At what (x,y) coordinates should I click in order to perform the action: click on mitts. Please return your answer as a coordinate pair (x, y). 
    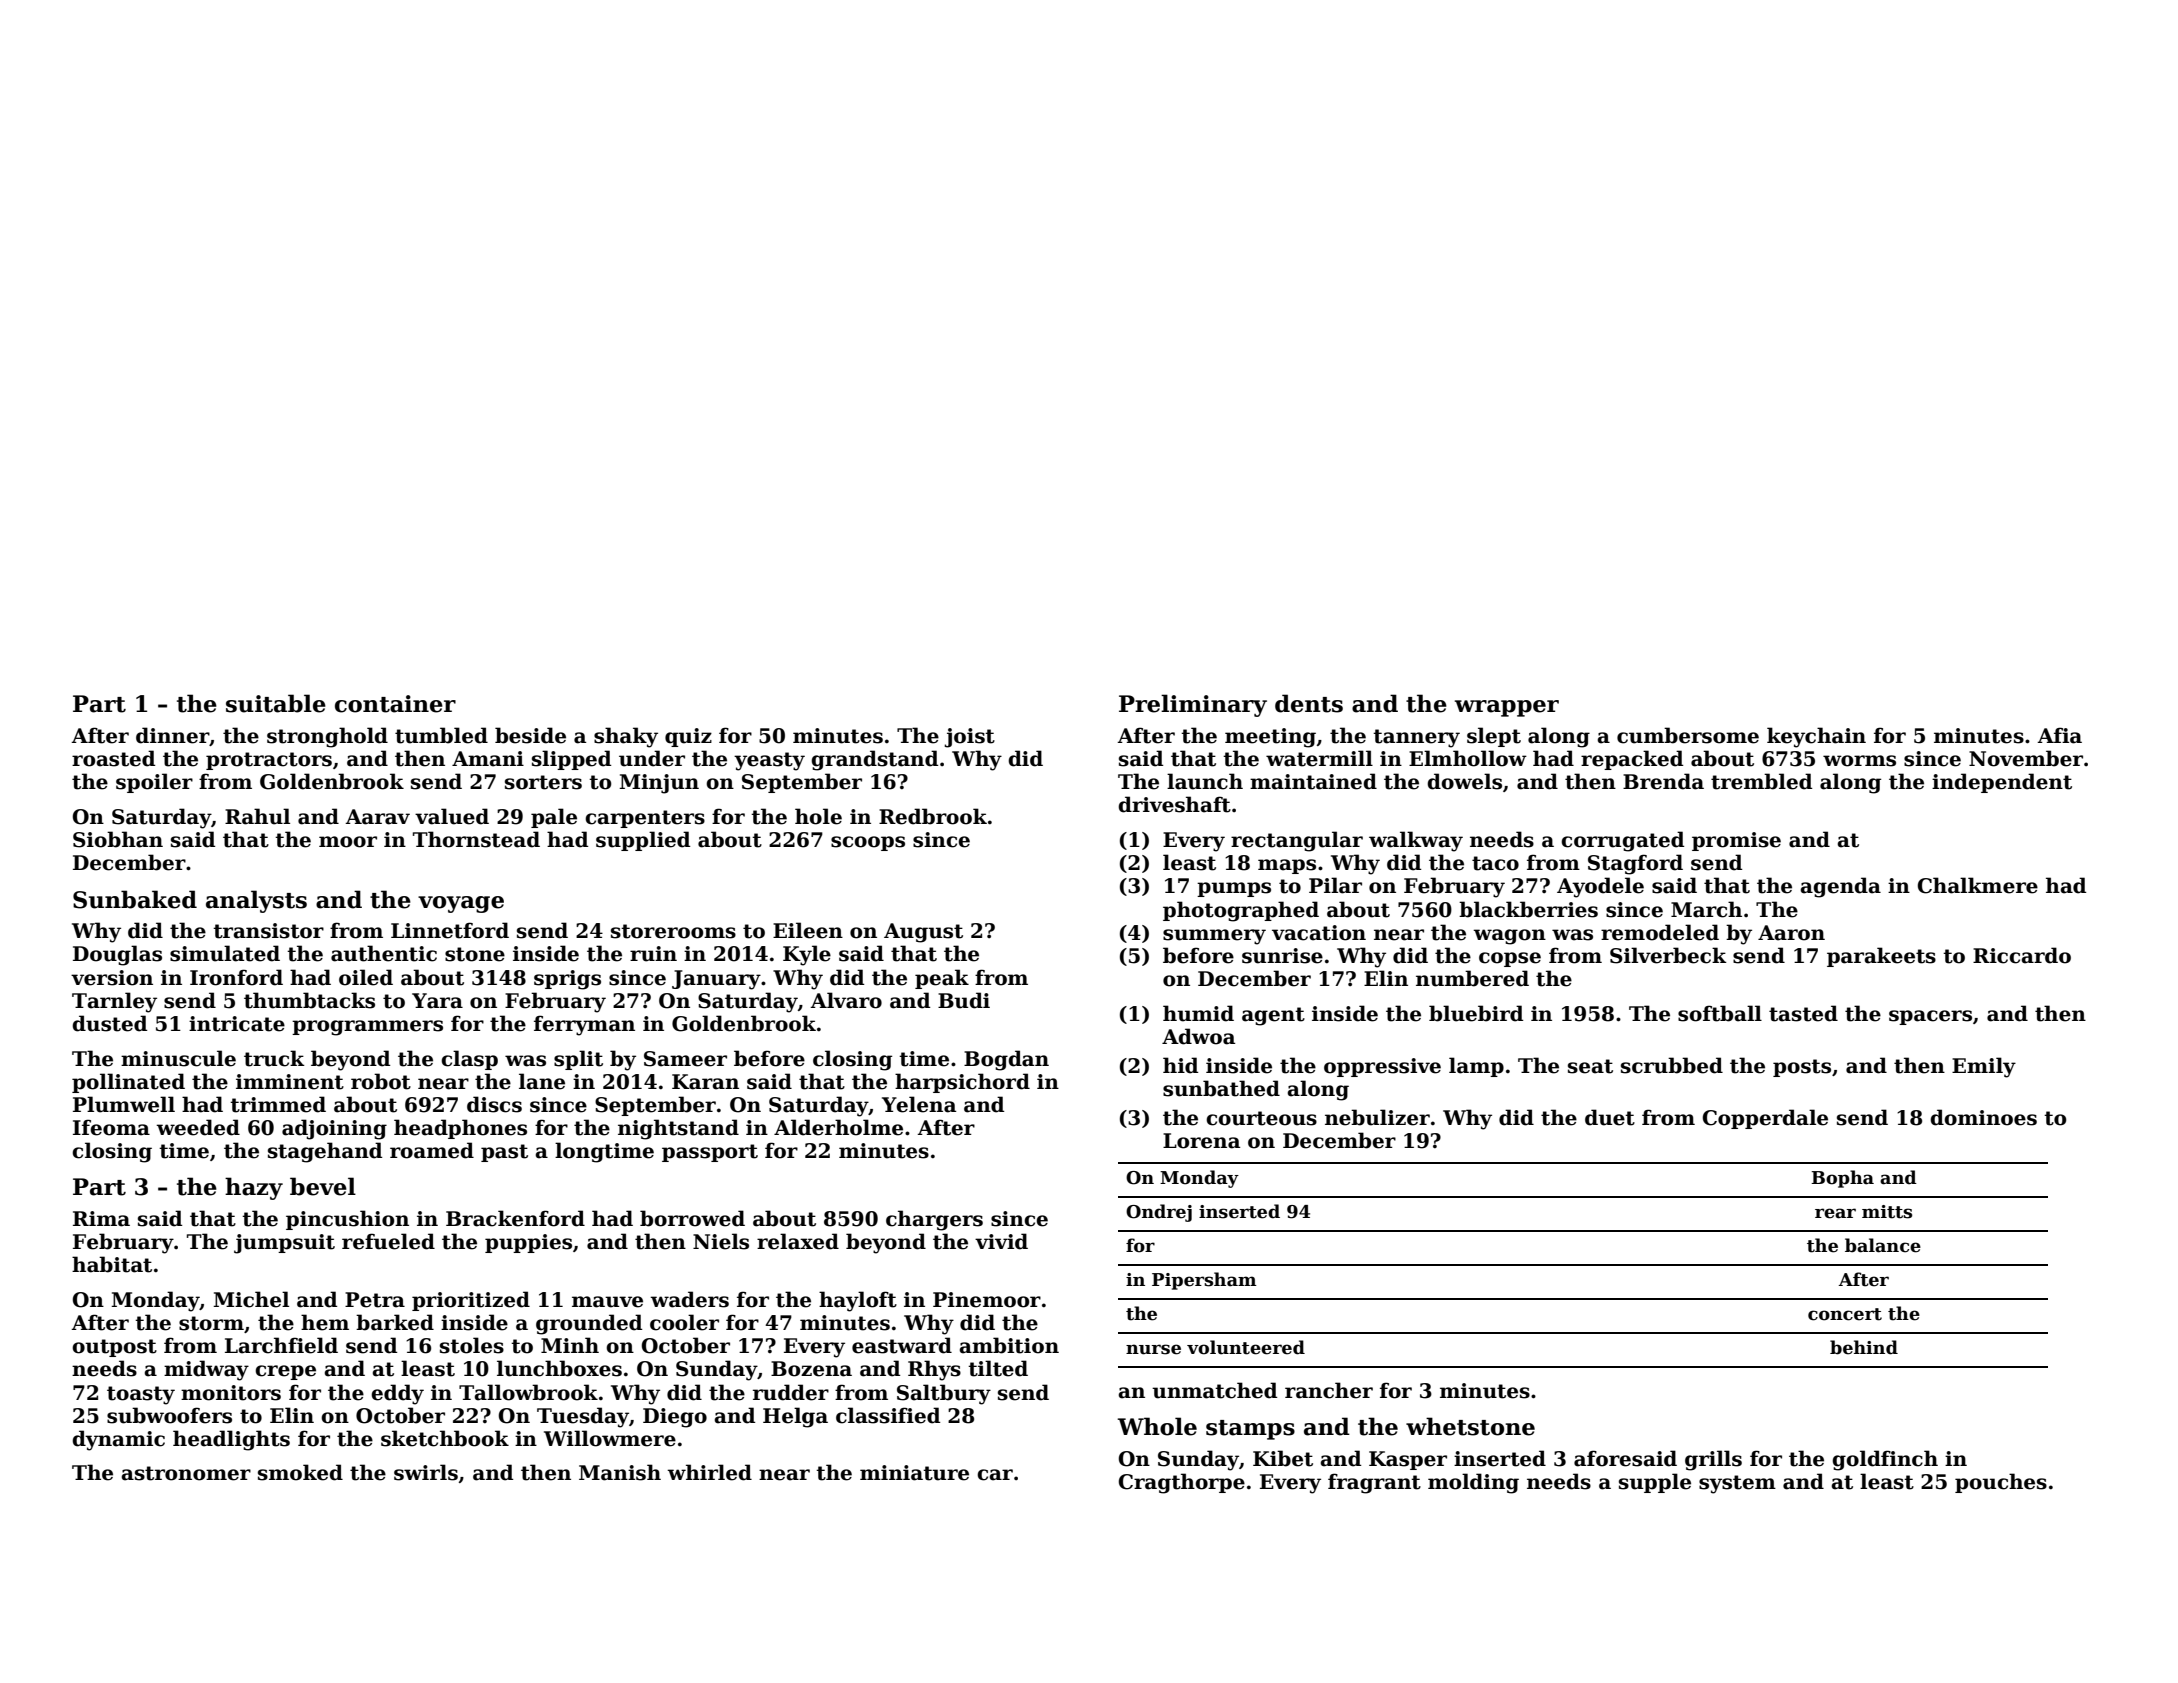
    Looking at the image, I should click on (1887, 1212).
